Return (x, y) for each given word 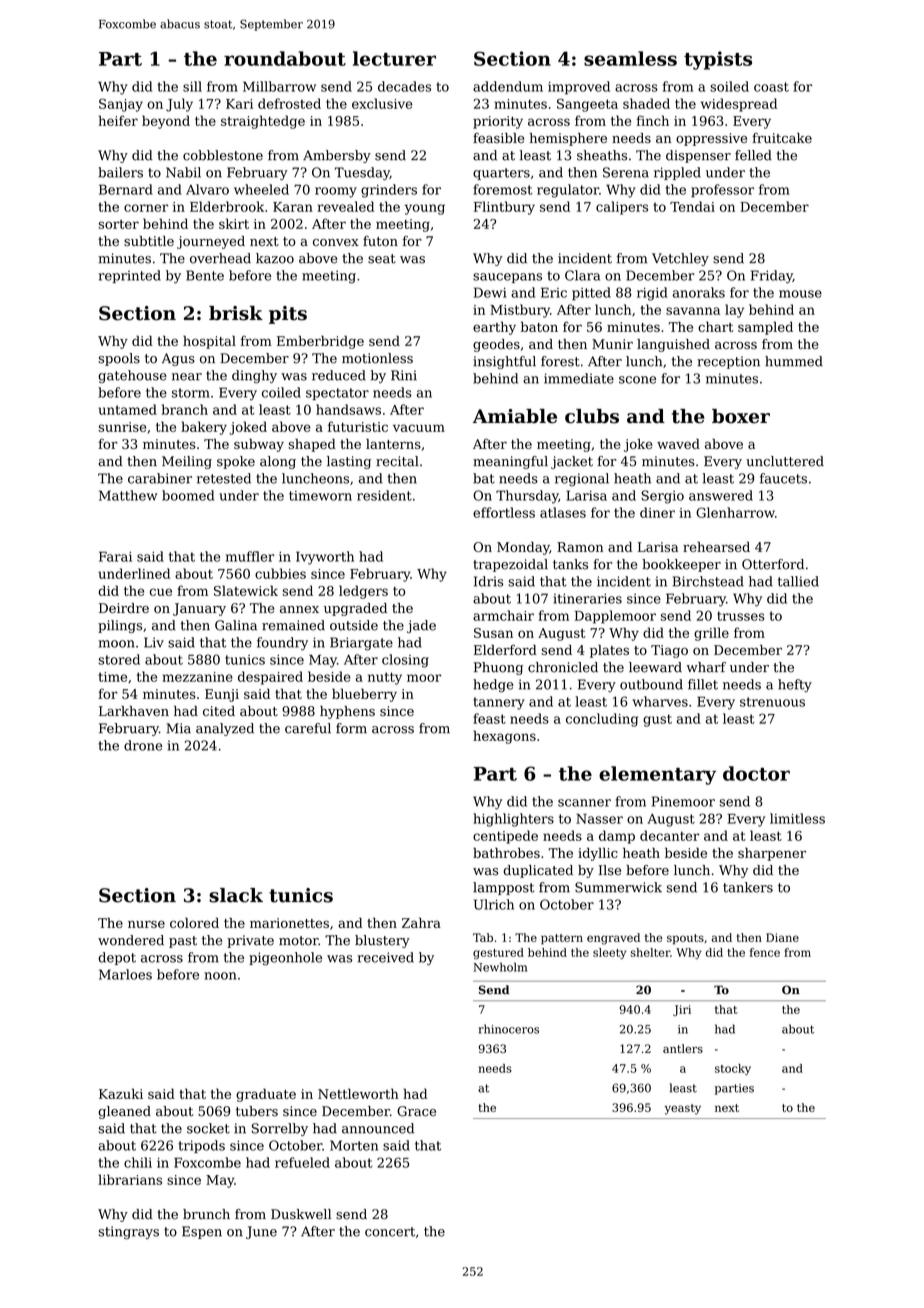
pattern (562, 939)
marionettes (289, 923)
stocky (733, 1069)
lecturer (394, 58)
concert (390, 1232)
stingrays (129, 1232)
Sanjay (121, 105)
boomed (188, 495)
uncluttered (785, 461)
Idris (488, 581)
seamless (630, 58)
